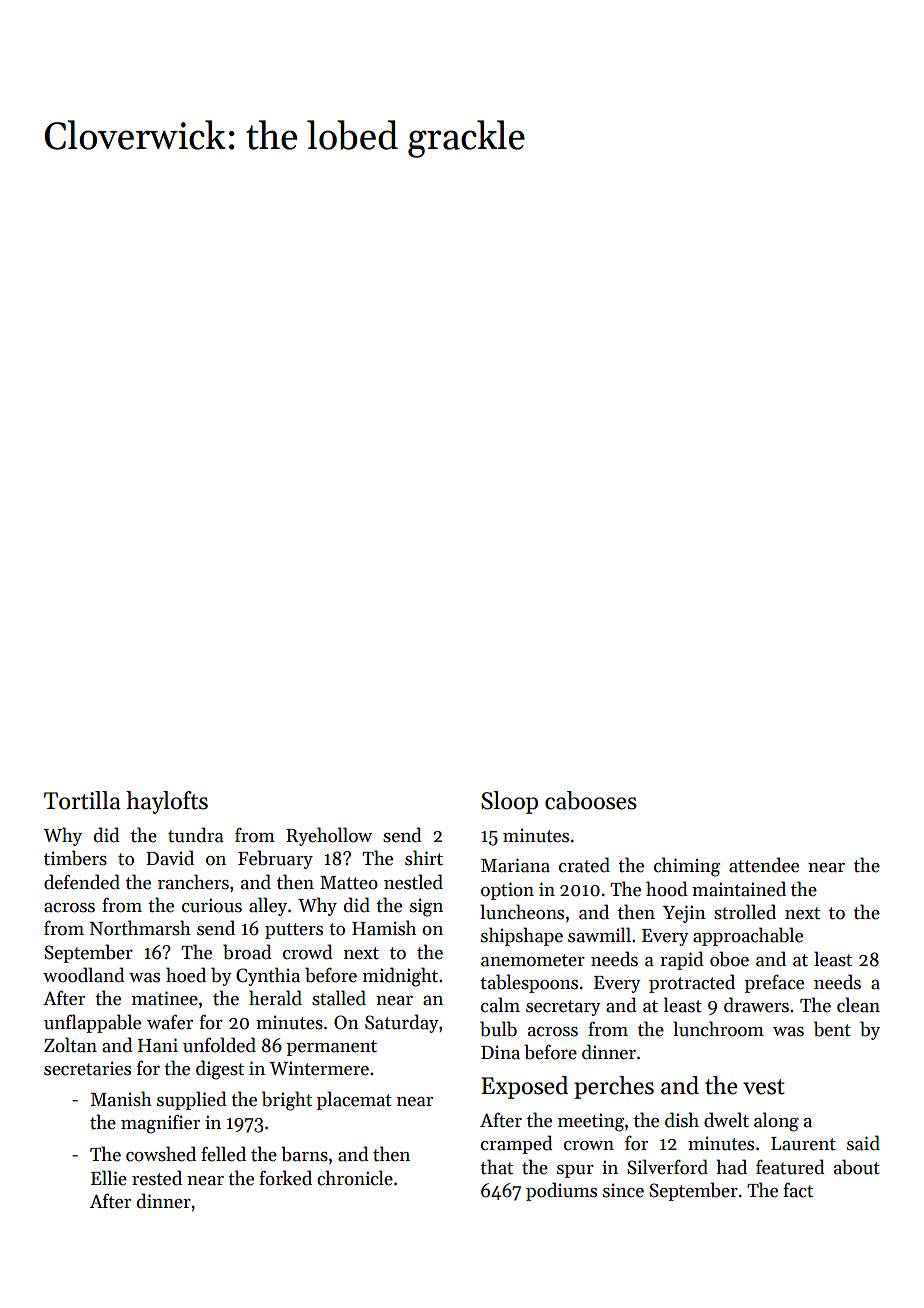  What do you see at coordinates (522, 912) in the document?
I see `luncheons` at bounding box center [522, 912].
